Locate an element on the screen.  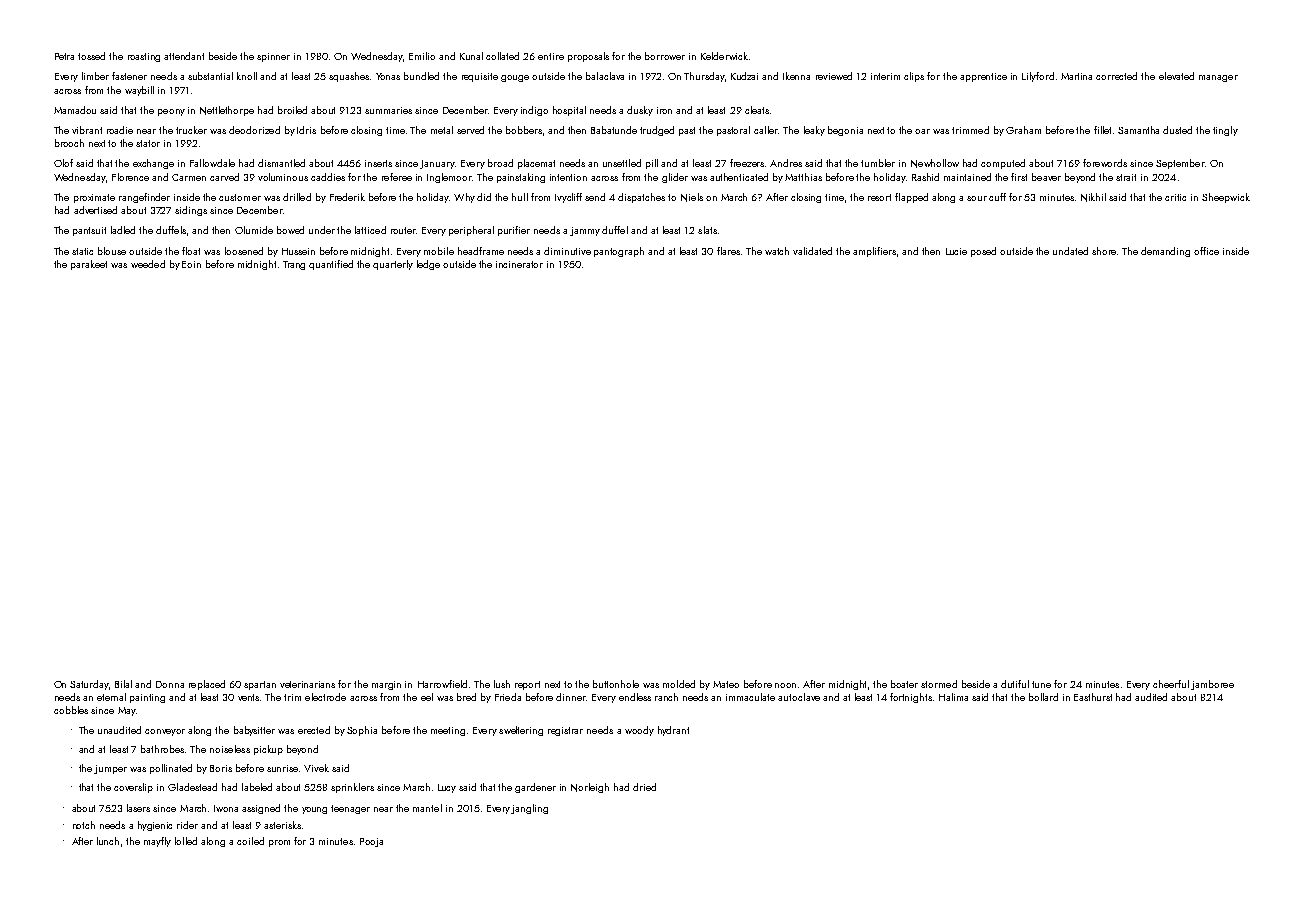
incinerator is located at coordinates (519, 264).
